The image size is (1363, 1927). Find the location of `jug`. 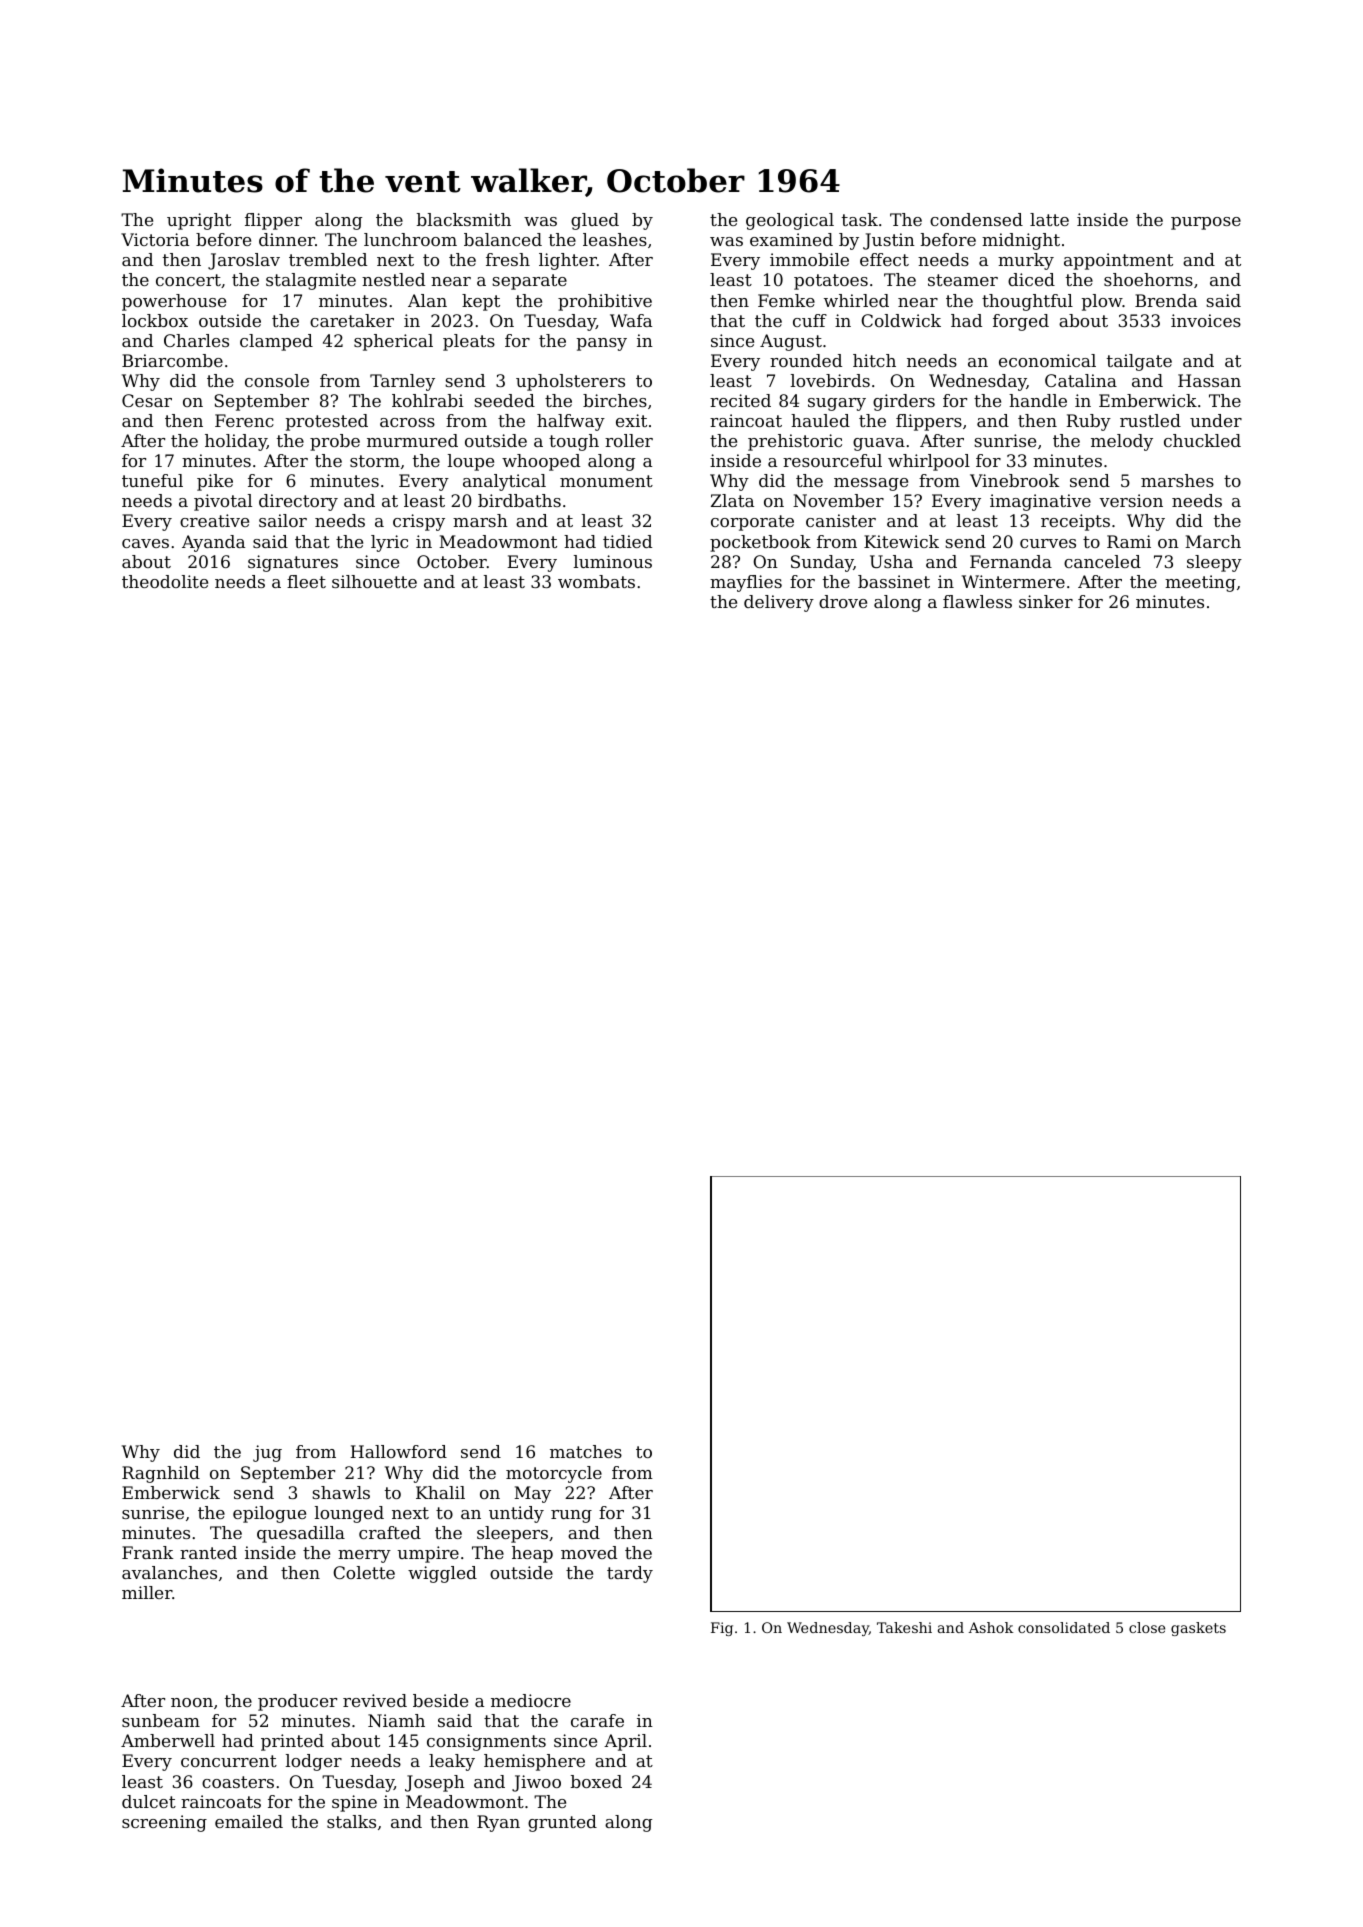

jug is located at coordinates (267, 1453).
